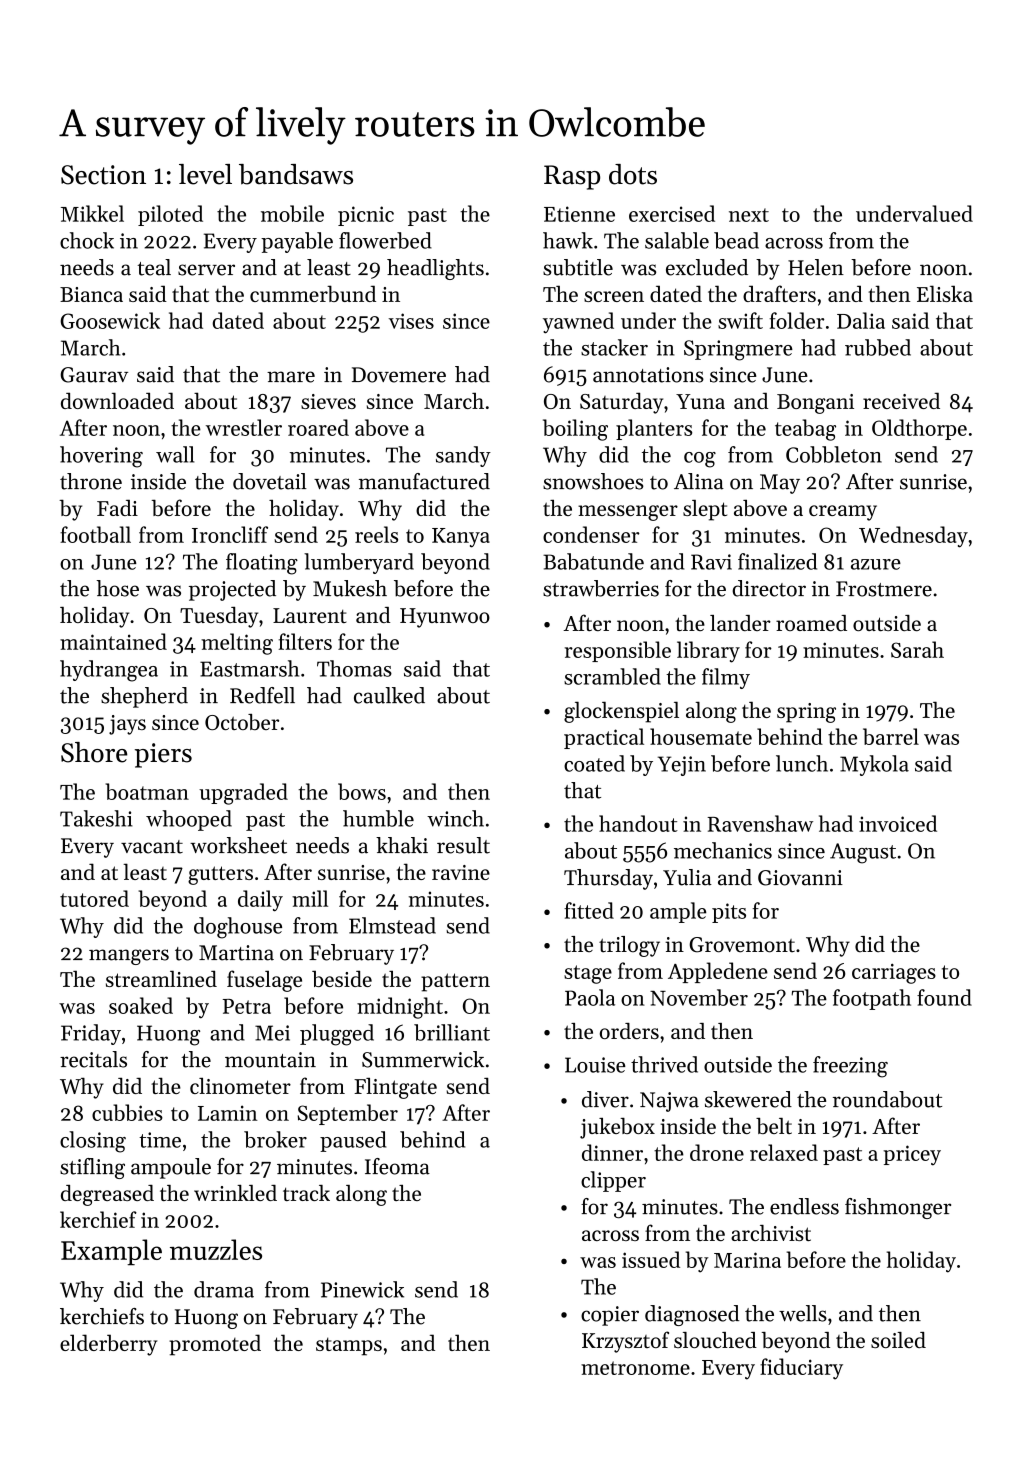  I want to click on recitals, so click(93, 1059).
